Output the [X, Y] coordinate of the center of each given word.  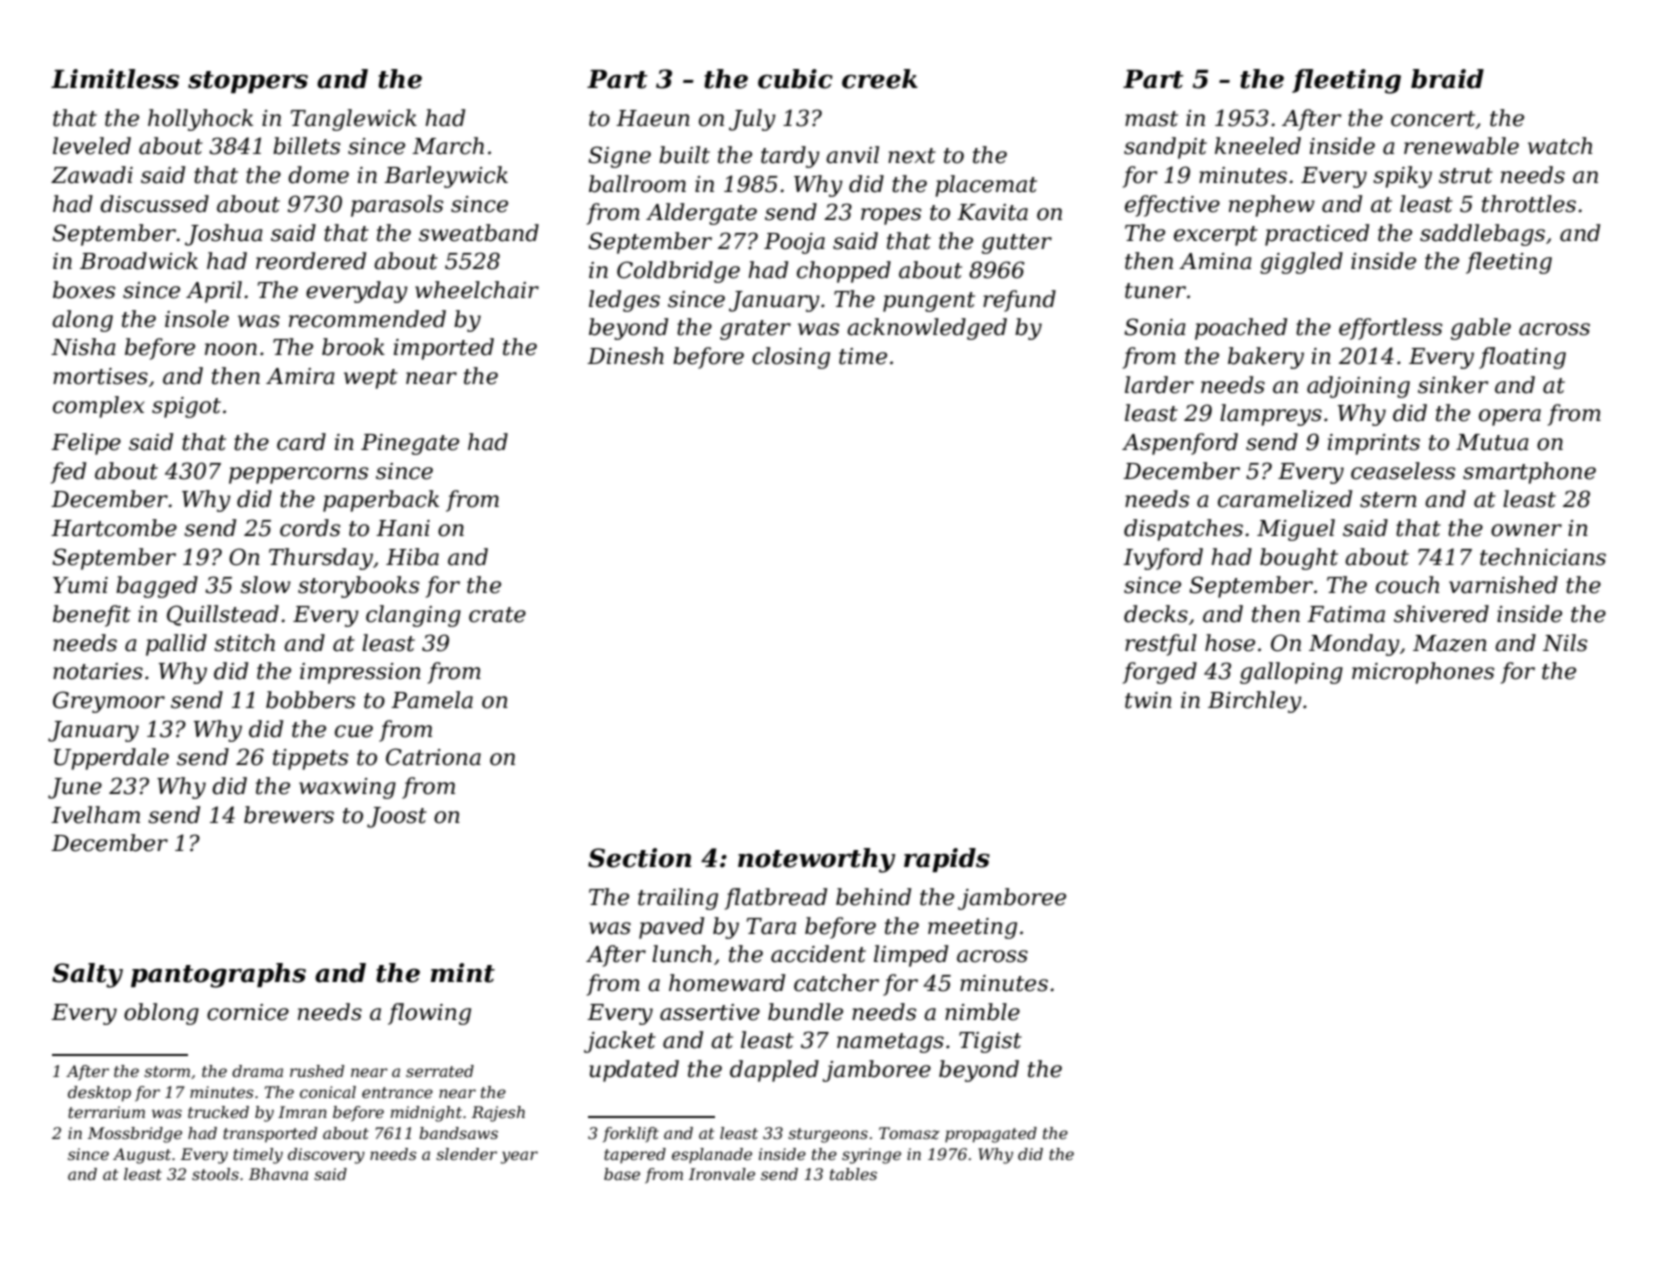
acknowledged [927, 329]
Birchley [1255, 702]
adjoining [1358, 387]
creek [880, 79]
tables [853, 1174]
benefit [92, 616]
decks [1156, 614]
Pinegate [410, 444]
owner [1526, 530]
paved [671, 928]
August [142, 1156]
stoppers [248, 82]
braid [1447, 79]
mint [462, 973]
